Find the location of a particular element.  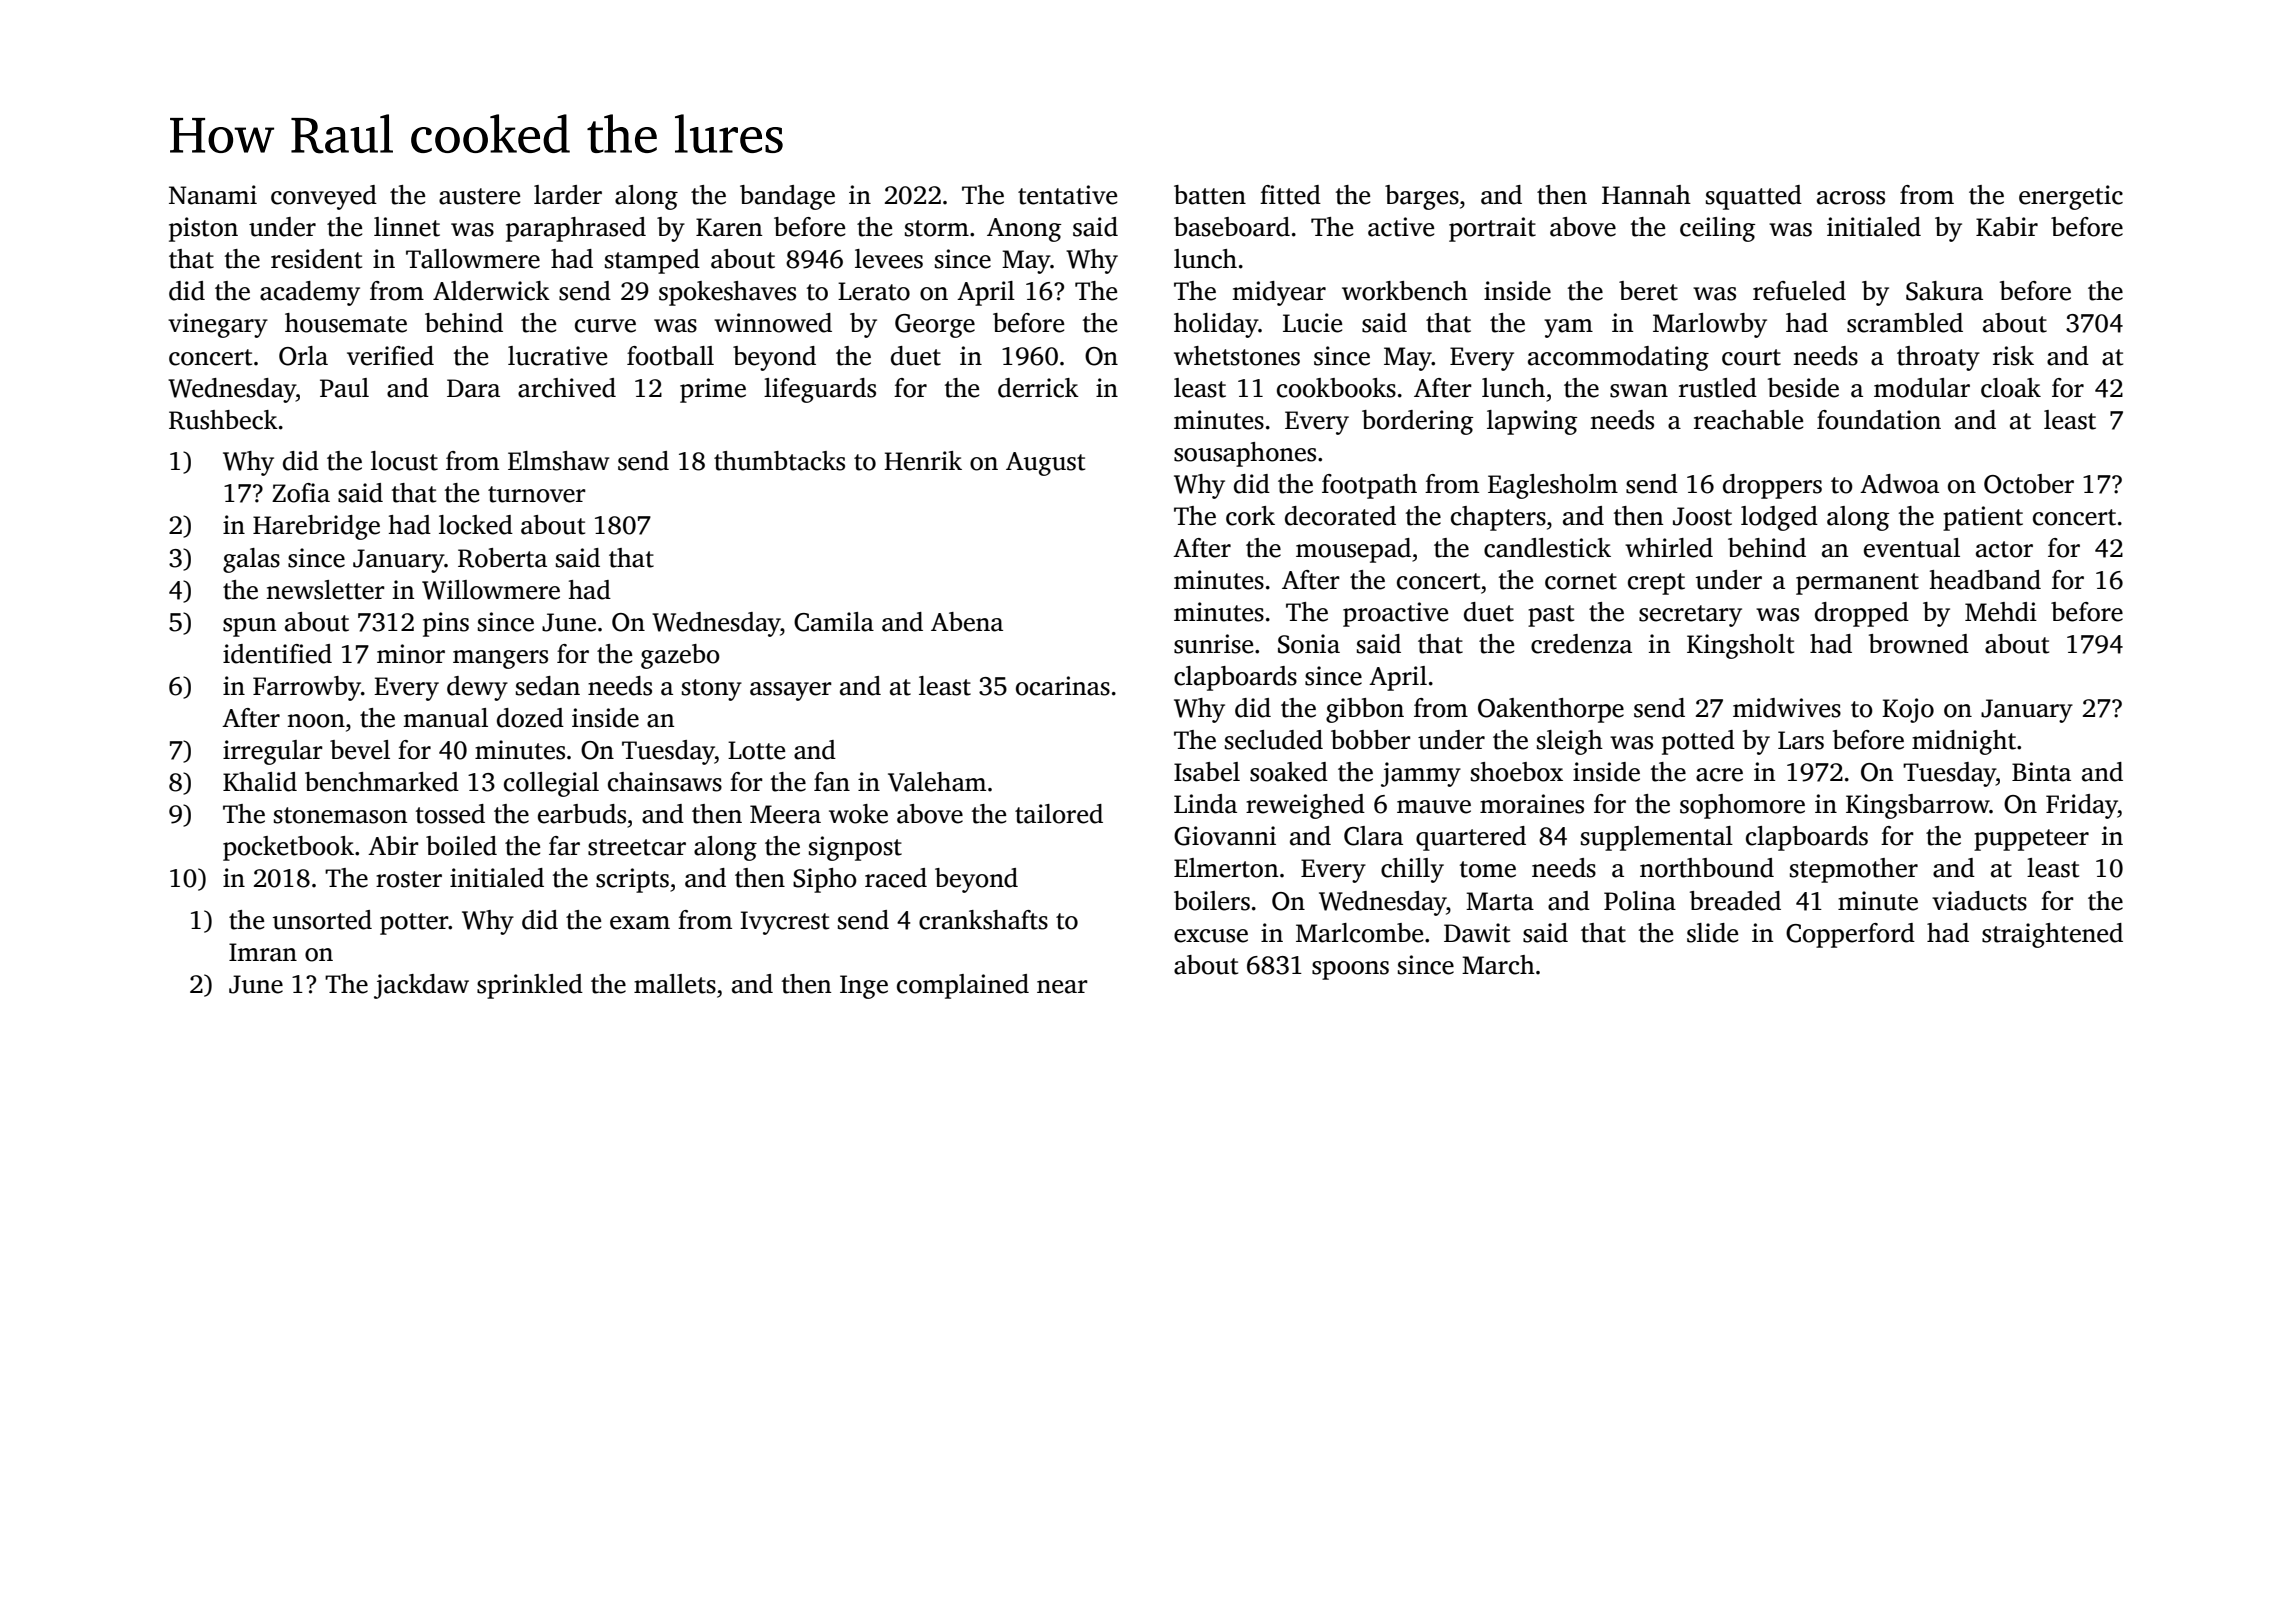

dropped is located at coordinates (1862, 614).
